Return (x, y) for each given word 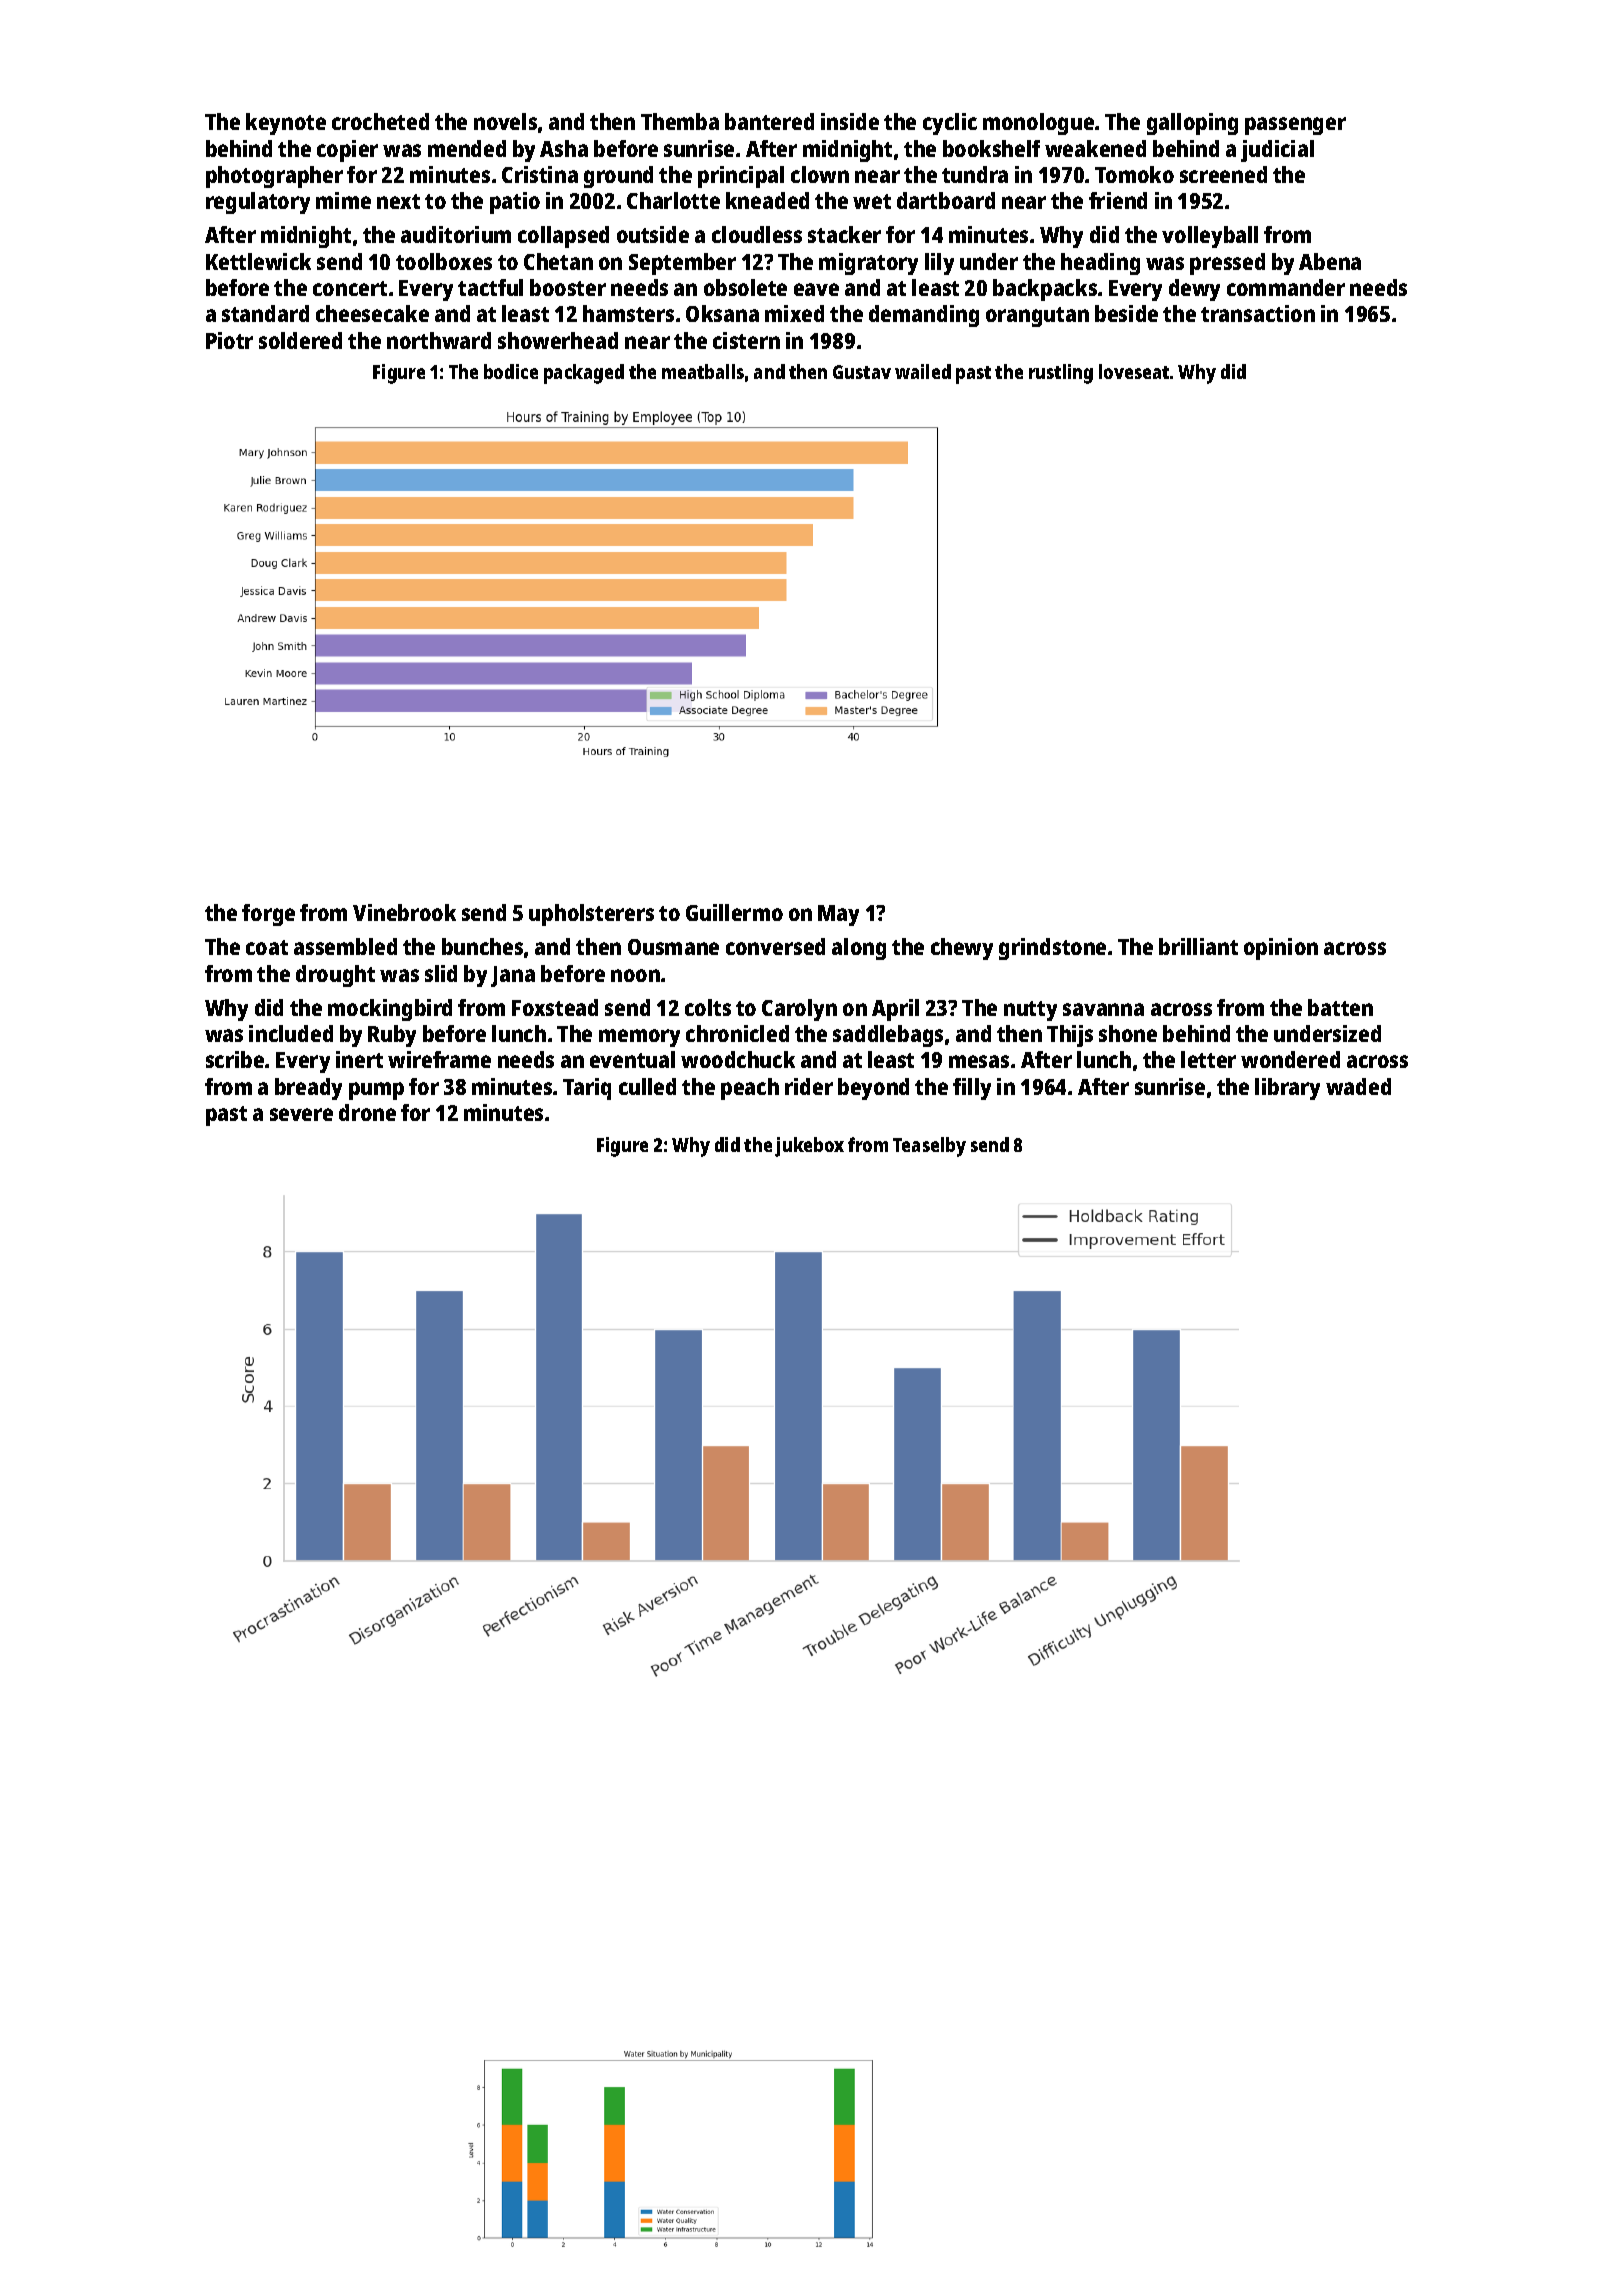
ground (618, 177)
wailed (923, 371)
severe (301, 1114)
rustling (1061, 374)
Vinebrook (404, 912)
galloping (1192, 124)
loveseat (1134, 371)
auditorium (456, 234)
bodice (511, 371)
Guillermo (734, 912)
